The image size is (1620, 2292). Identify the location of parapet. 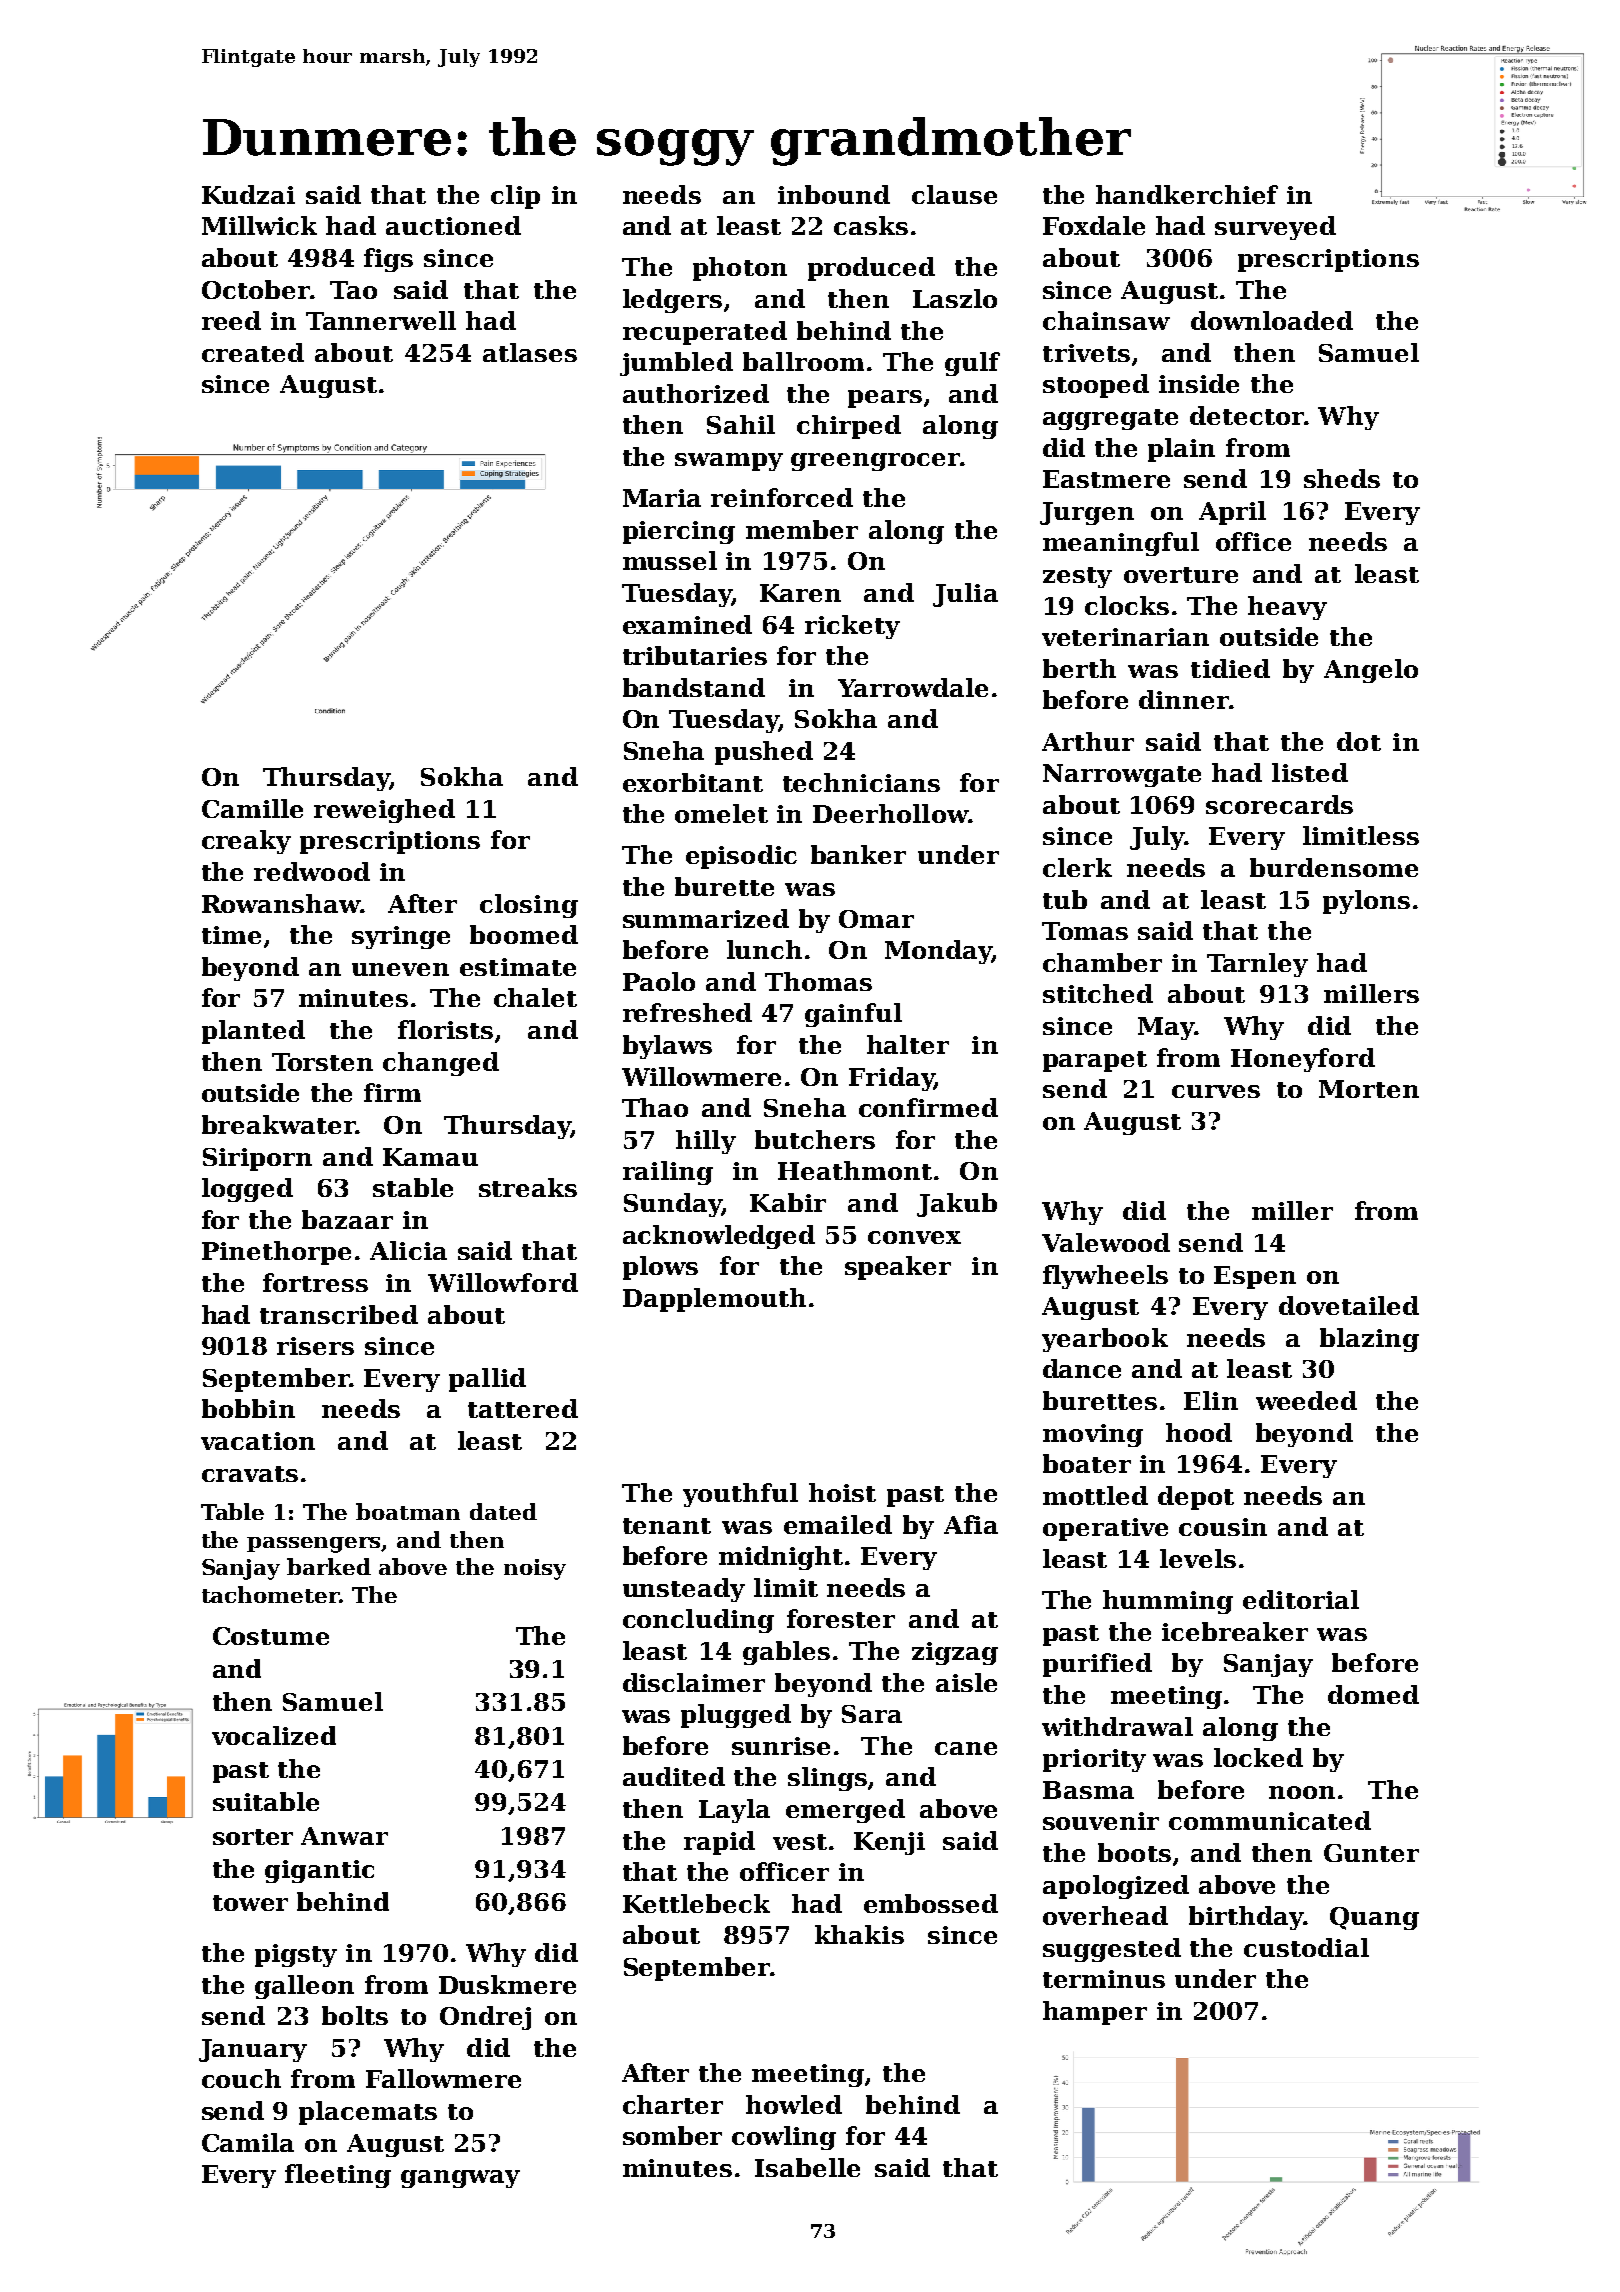
(1095, 1061).
